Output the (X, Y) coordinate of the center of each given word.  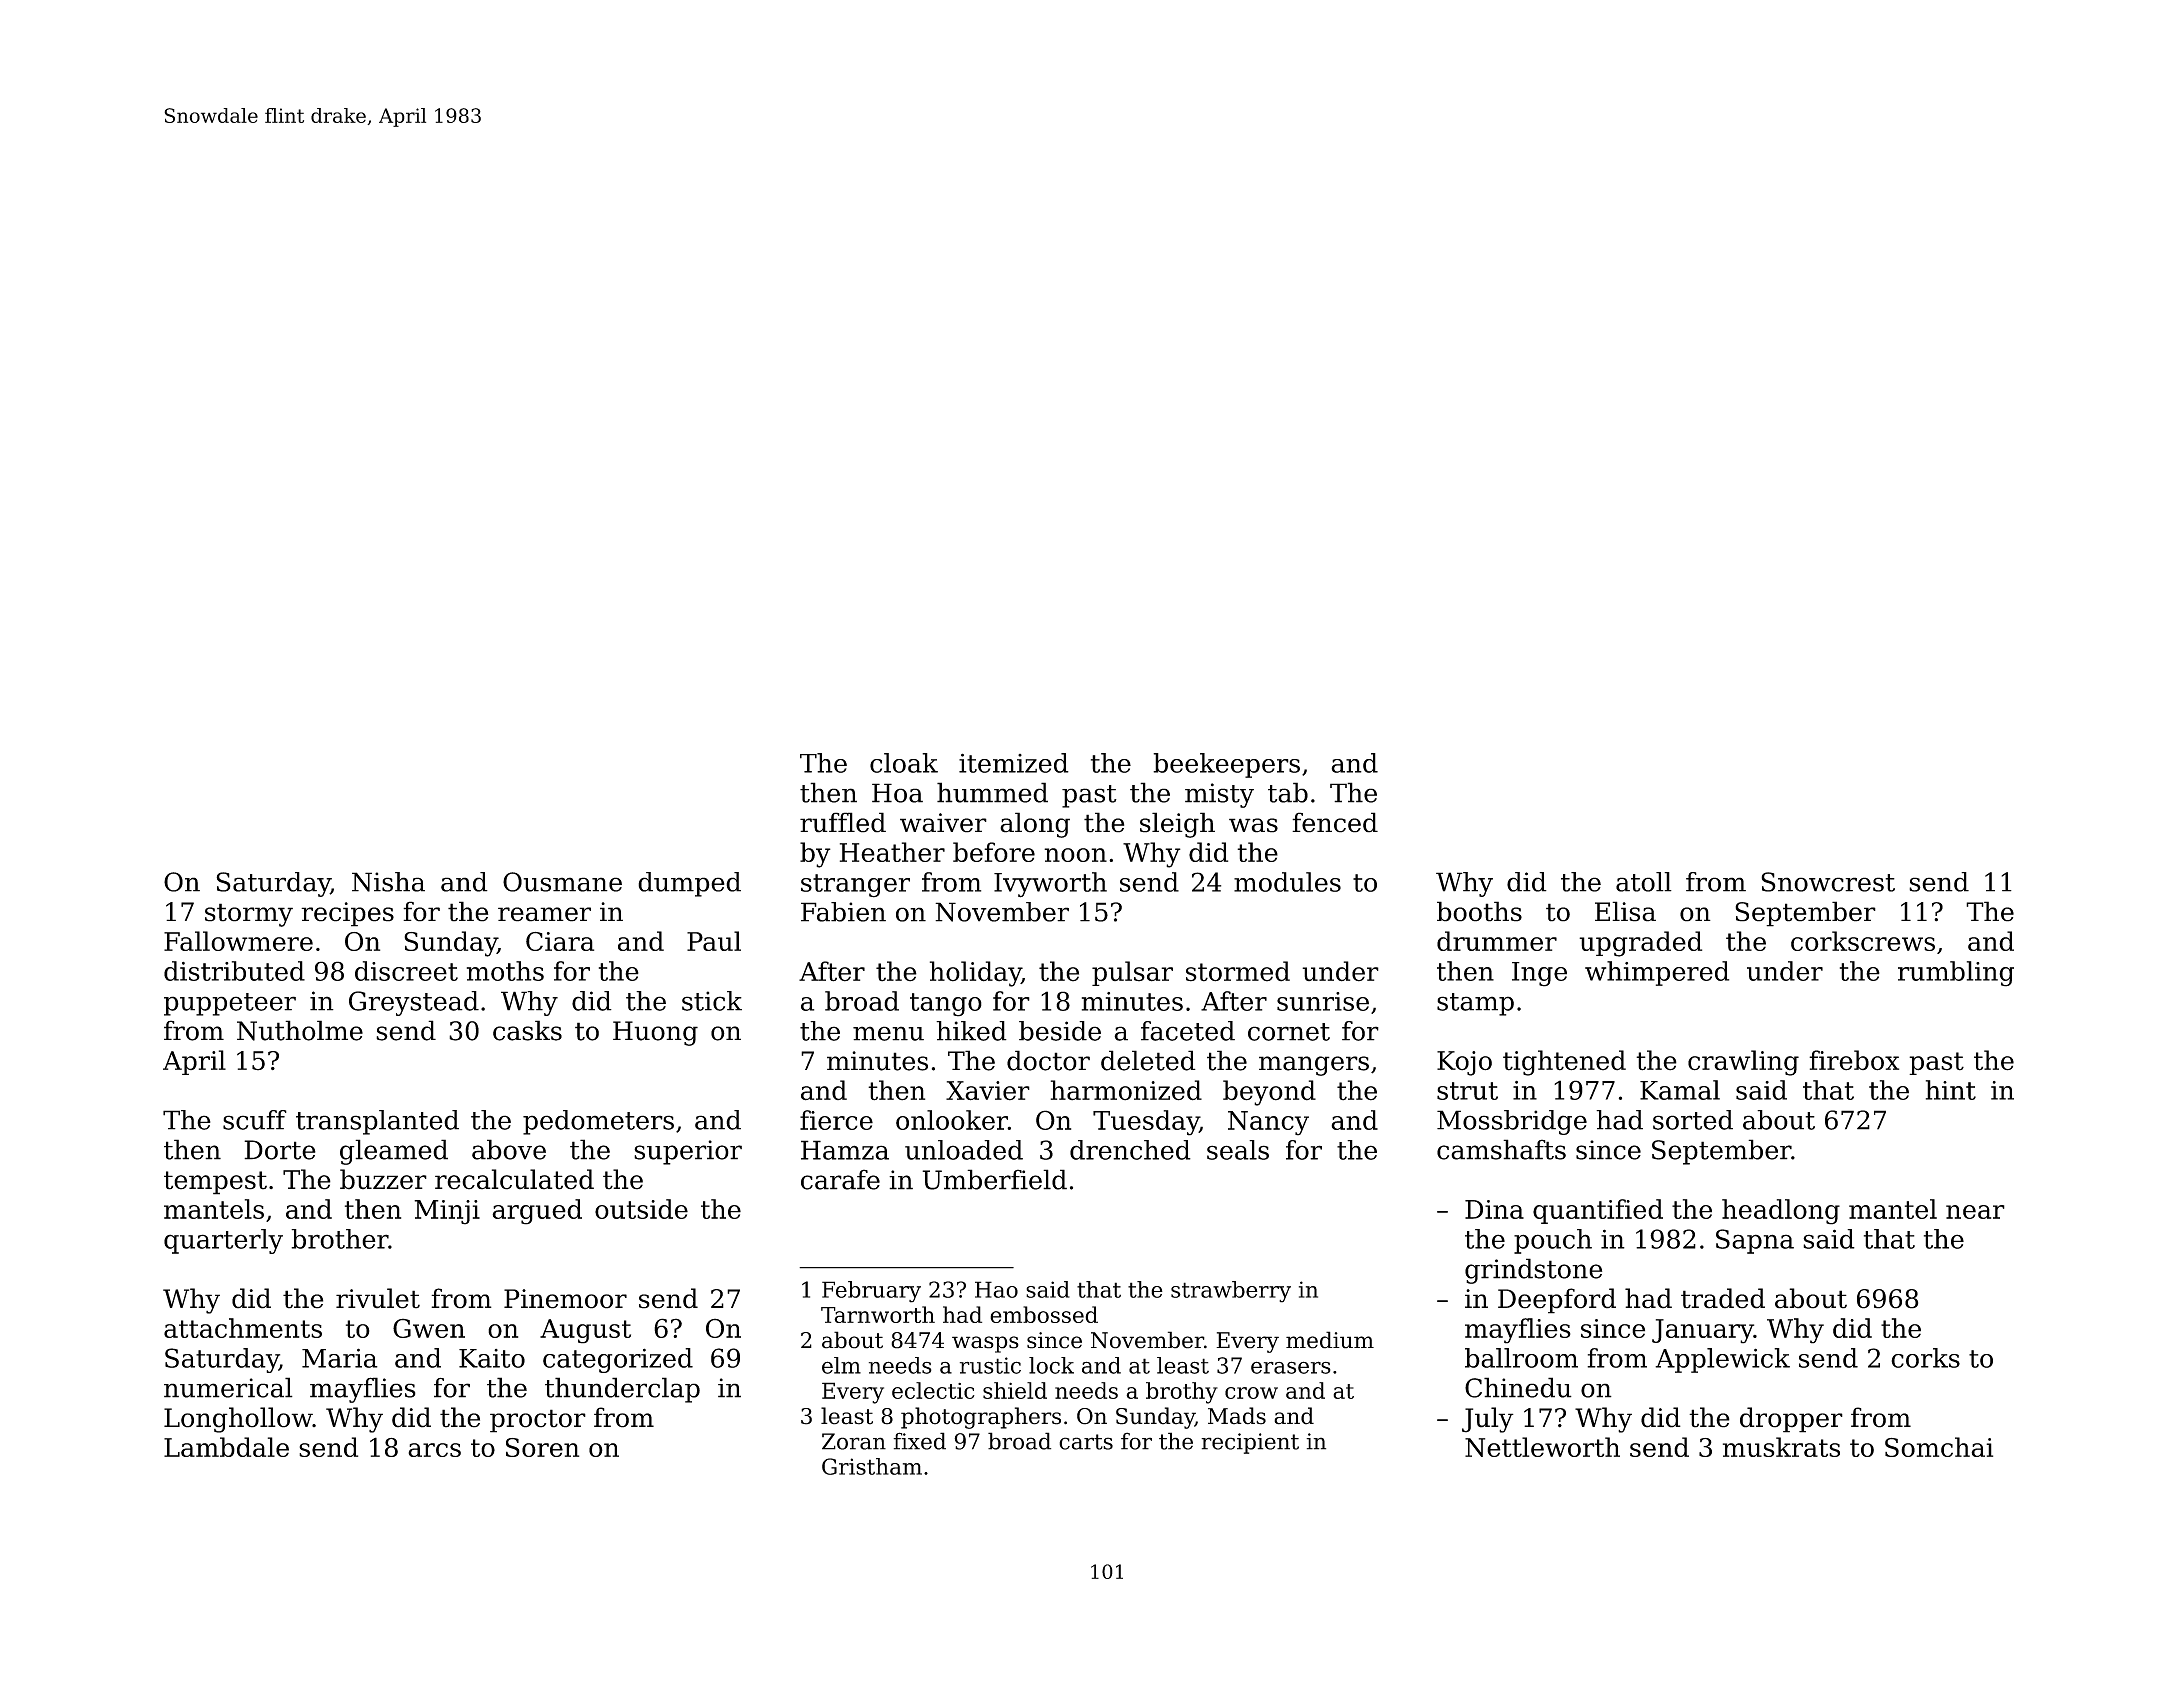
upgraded (1640, 944)
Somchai (1939, 1447)
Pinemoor (565, 1299)
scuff (255, 1120)
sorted (1693, 1120)
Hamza (845, 1150)
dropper (1791, 1420)
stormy (249, 915)
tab (1288, 792)
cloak (904, 763)
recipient (1250, 1443)
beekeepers (1226, 765)
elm (841, 1365)
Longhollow (238, 1420)
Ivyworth (1050, 885)
